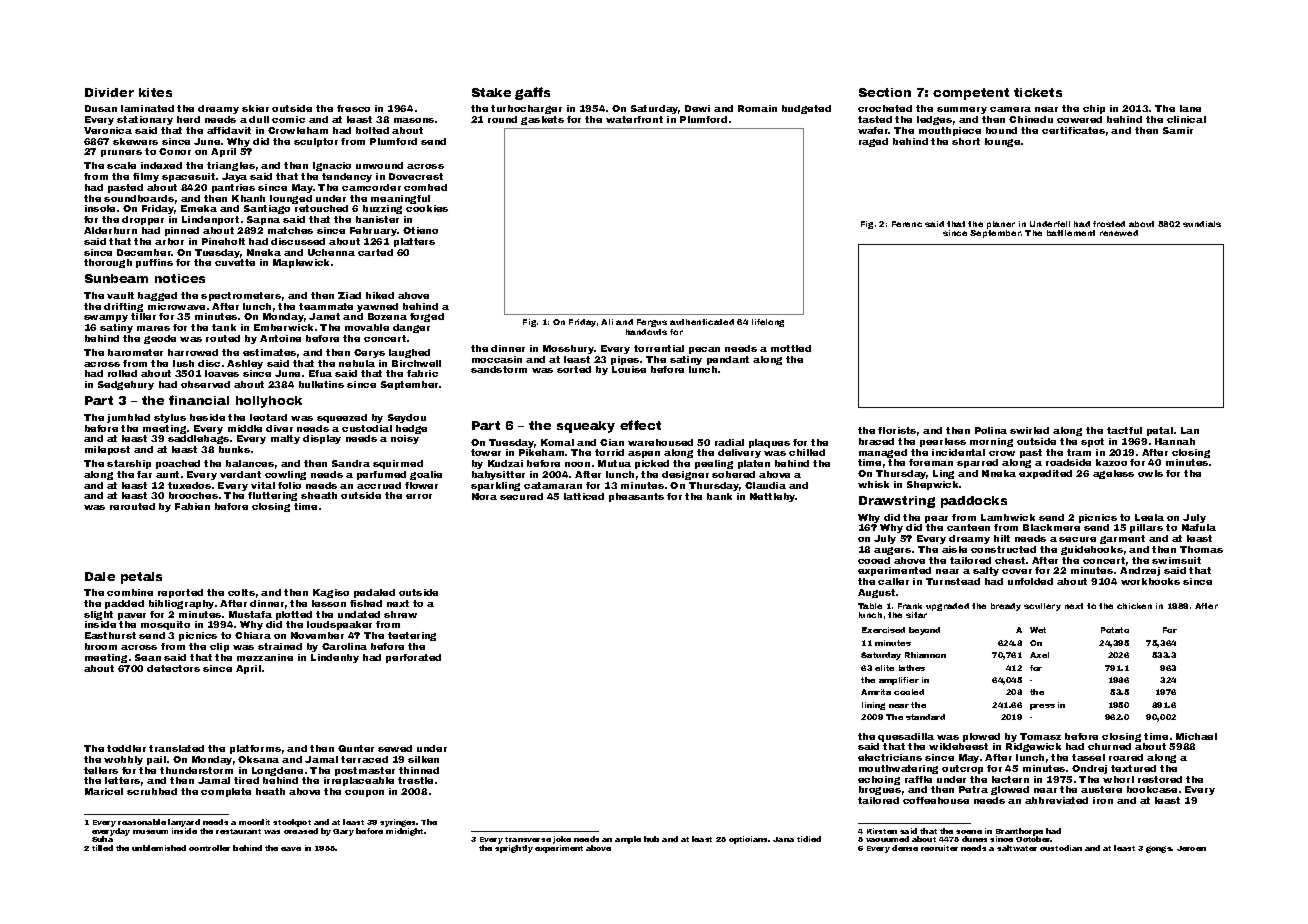 This image has width=1308, height=924. I want to click on Section, so click(885, 92).
